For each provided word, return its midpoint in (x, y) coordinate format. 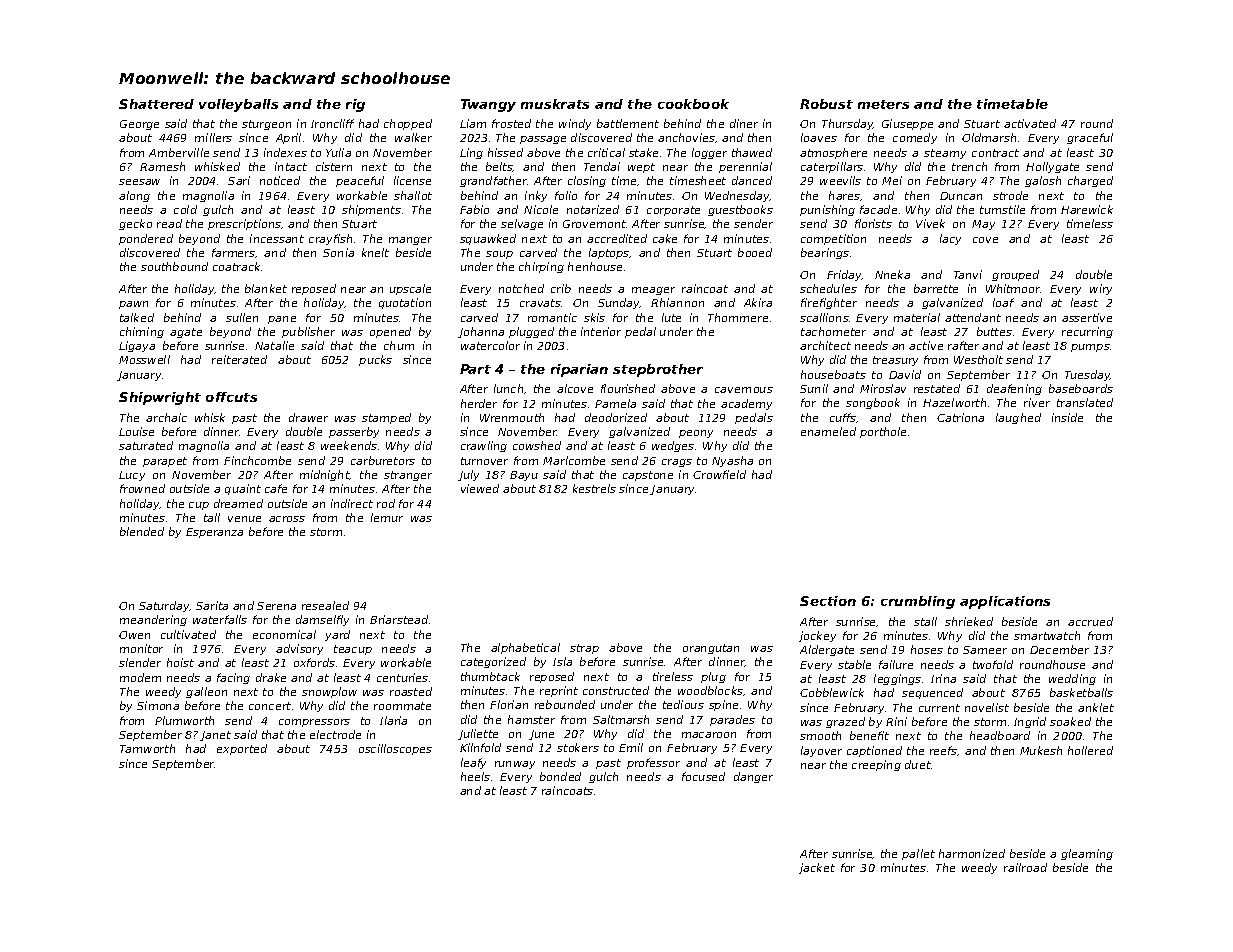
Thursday (847, 124)
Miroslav (883, 388)
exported (242, 749)
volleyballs (238, 105)
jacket (817, 868)
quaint (243, 489)
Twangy (488, 105)
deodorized (616, 417)
